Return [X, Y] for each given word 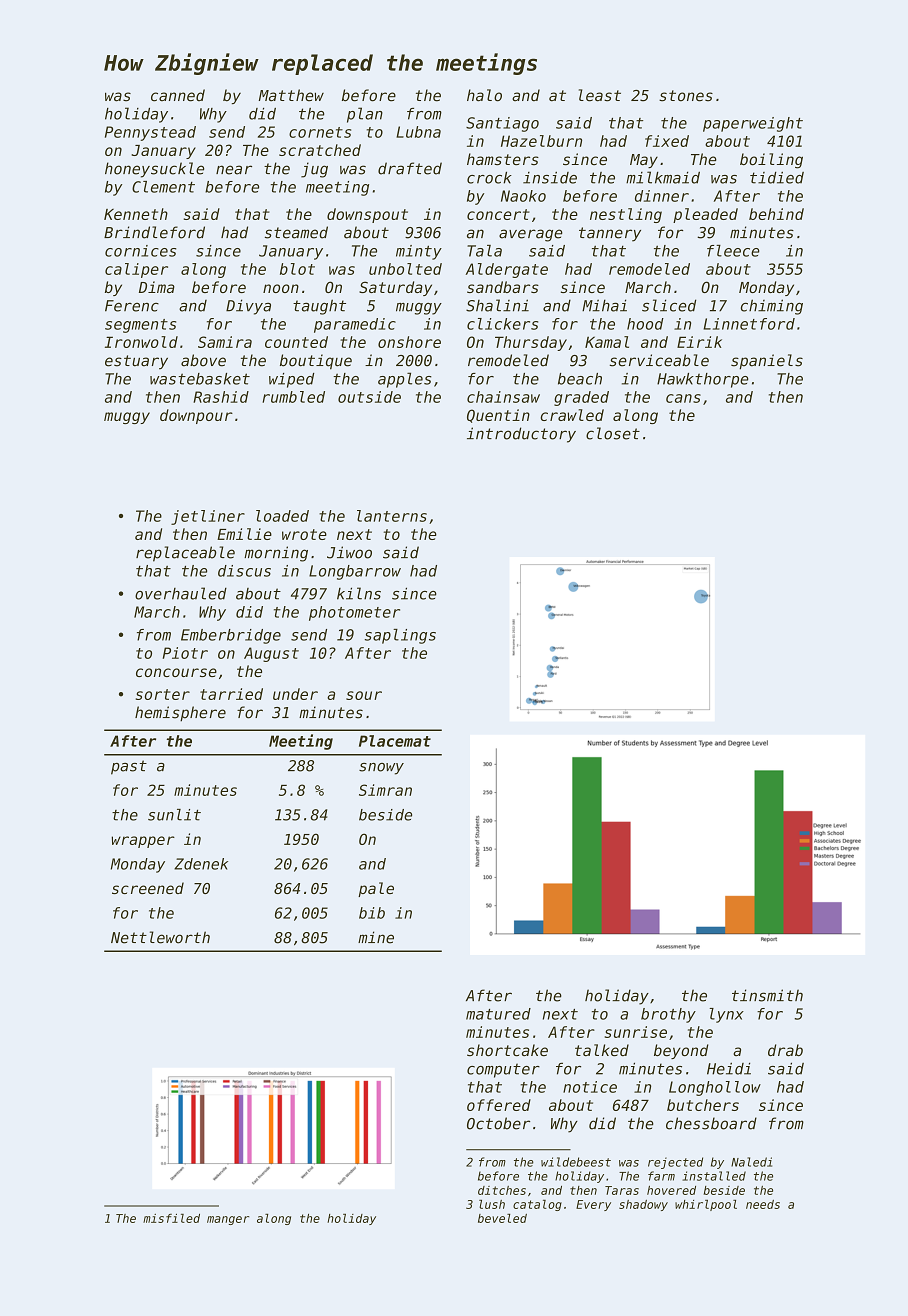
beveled [502, 1218]
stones [686, 96]
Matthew [291, 95]
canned [178, 95]
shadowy [643, 1205]
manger [228, 1220]
